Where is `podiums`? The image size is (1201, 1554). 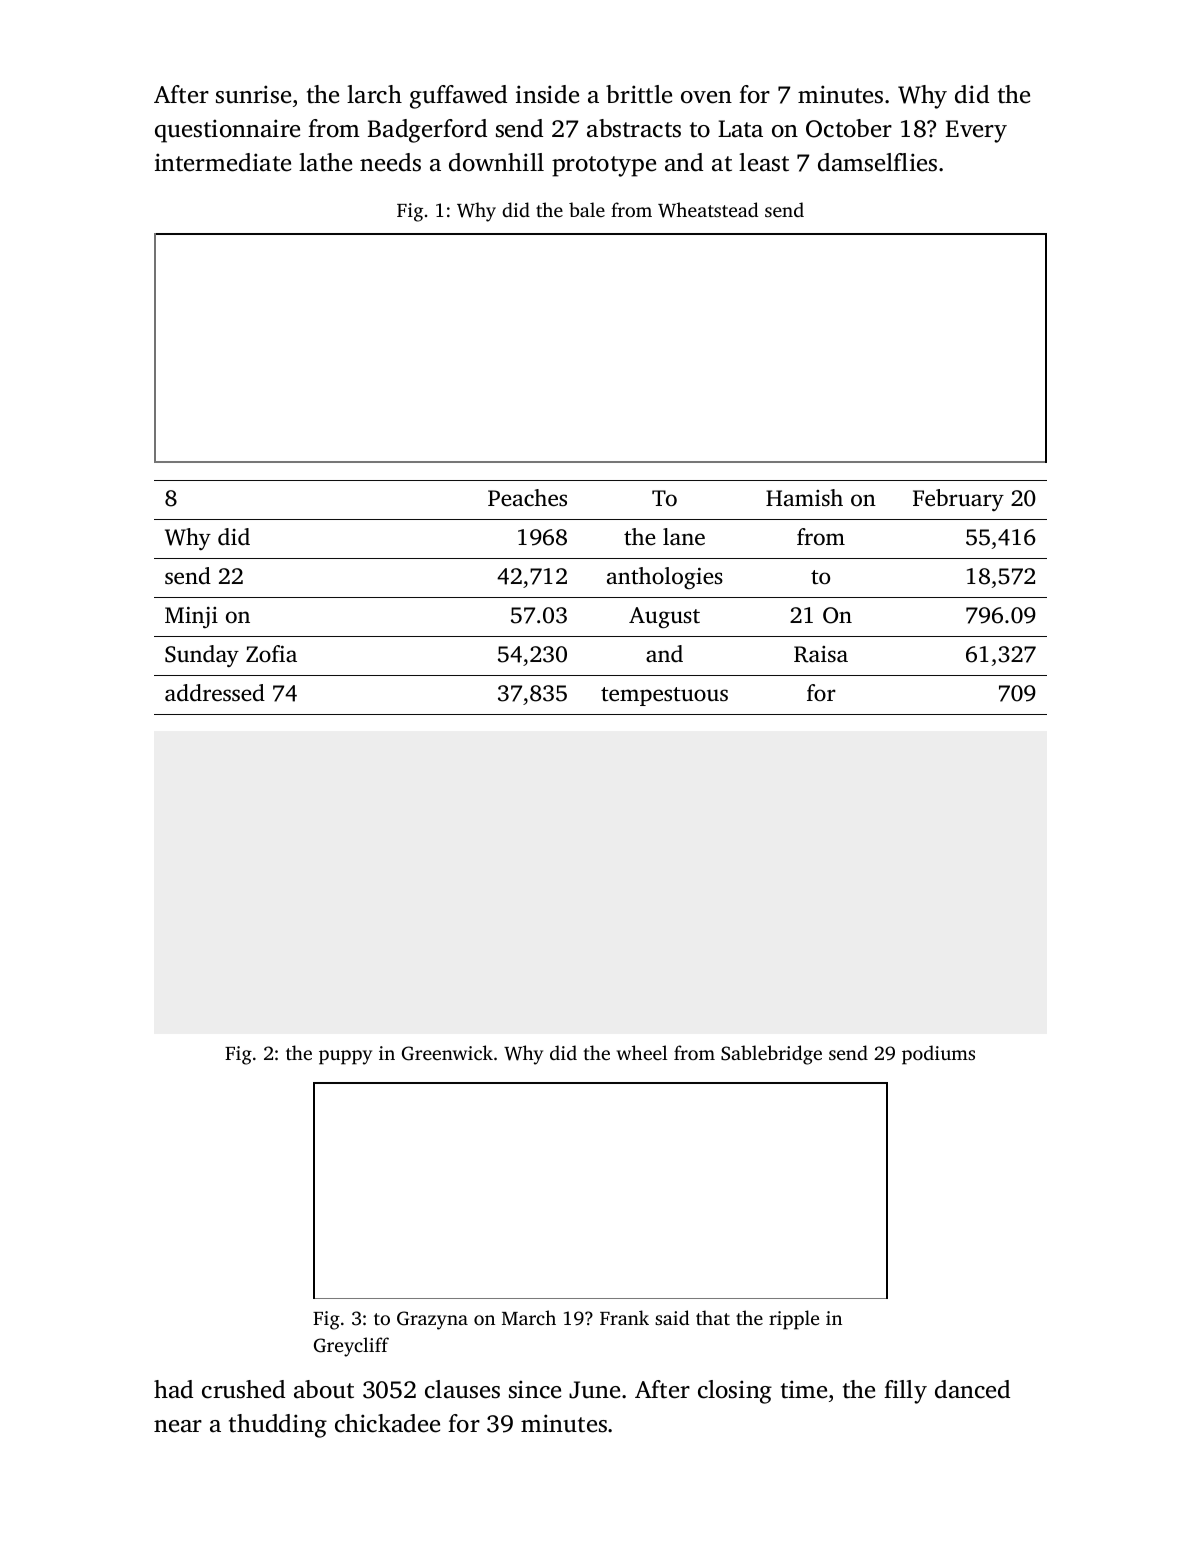 podiums is located at coordinates (938, 1055).
